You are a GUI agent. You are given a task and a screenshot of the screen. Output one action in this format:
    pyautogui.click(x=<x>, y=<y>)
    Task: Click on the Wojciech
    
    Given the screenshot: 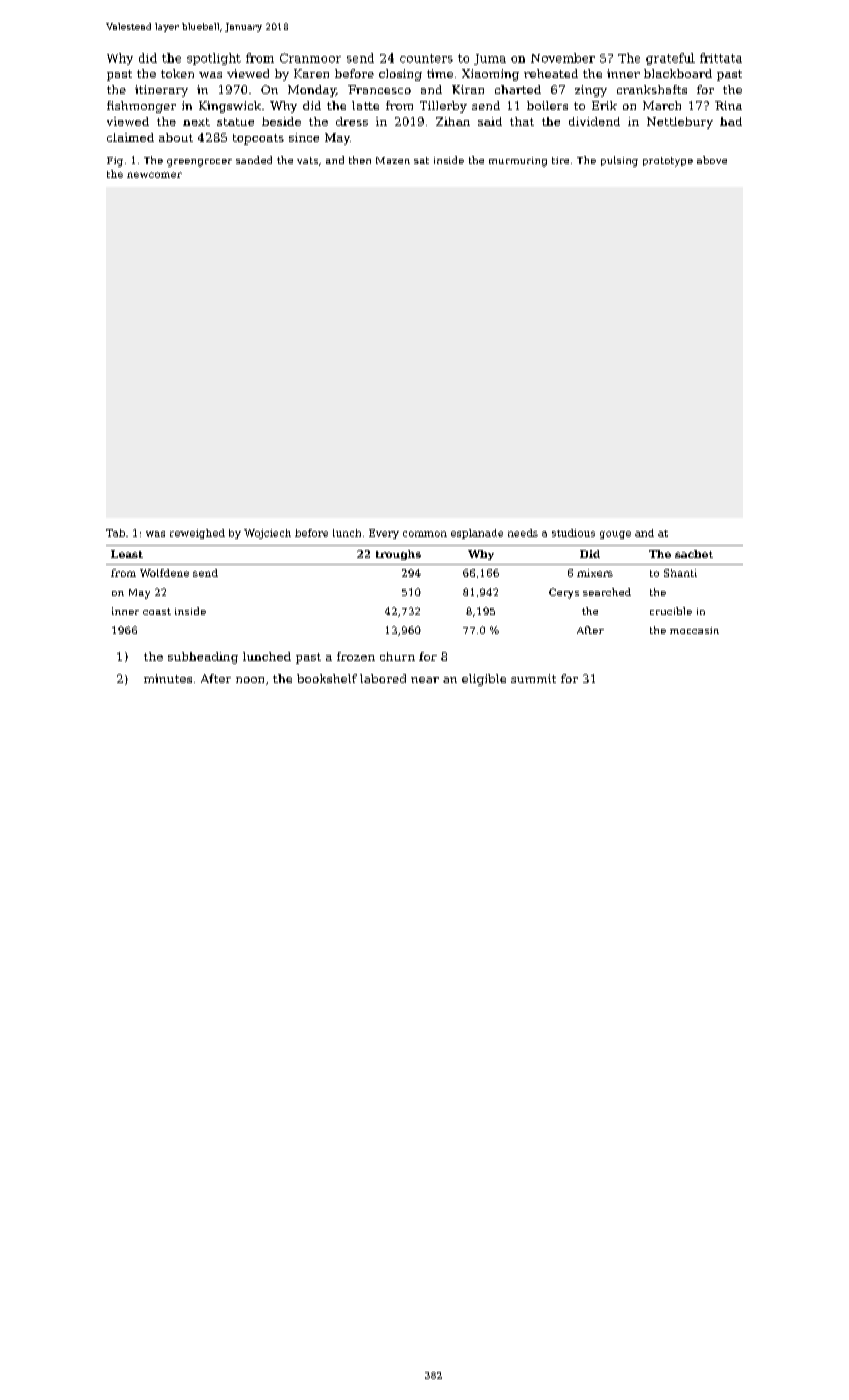 What is the action you would take?
    pyautogui.click(x=267, y=534)
